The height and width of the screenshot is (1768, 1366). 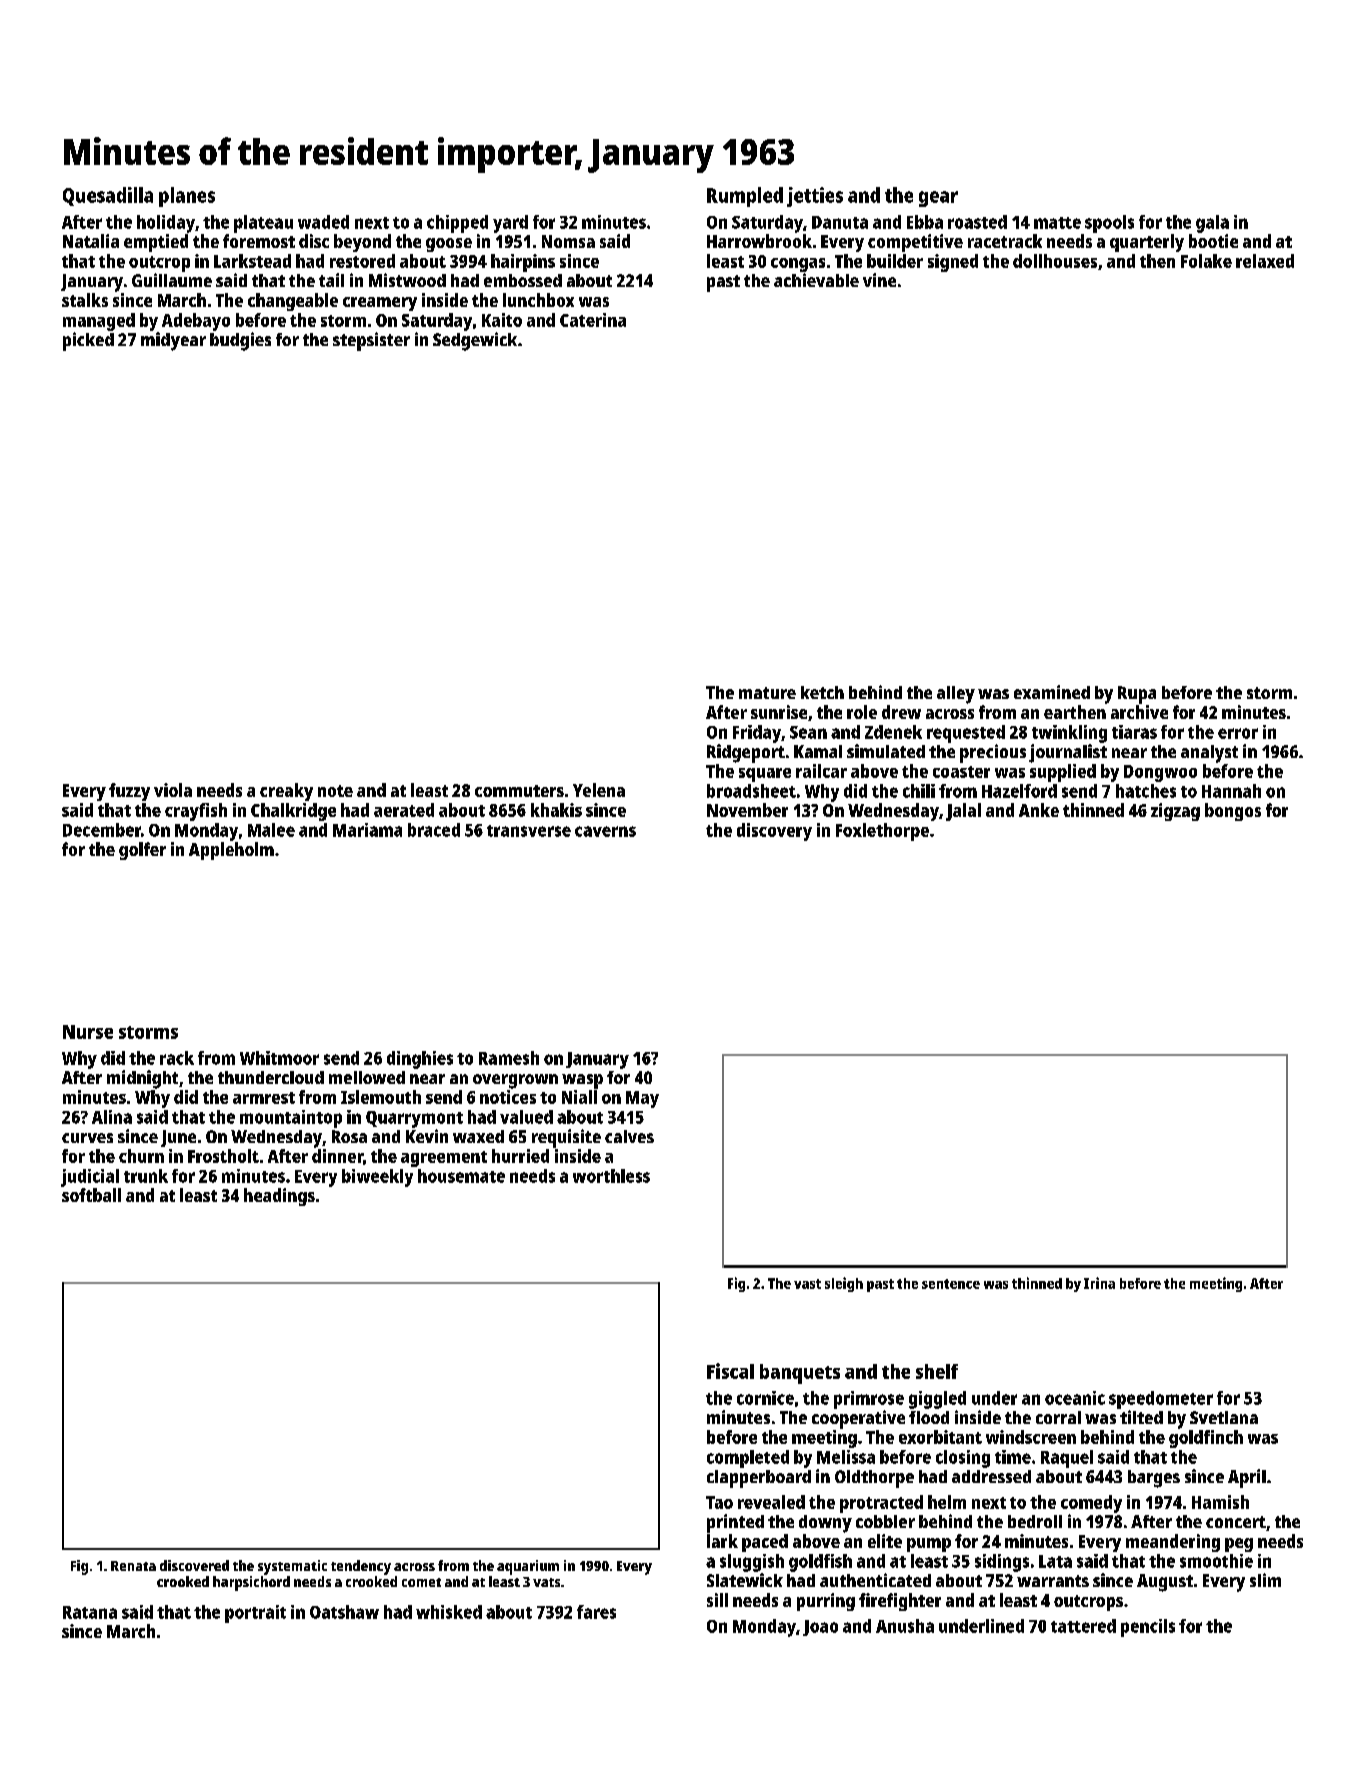 I want to click on Appleholm, so click(x=231, y=851).
